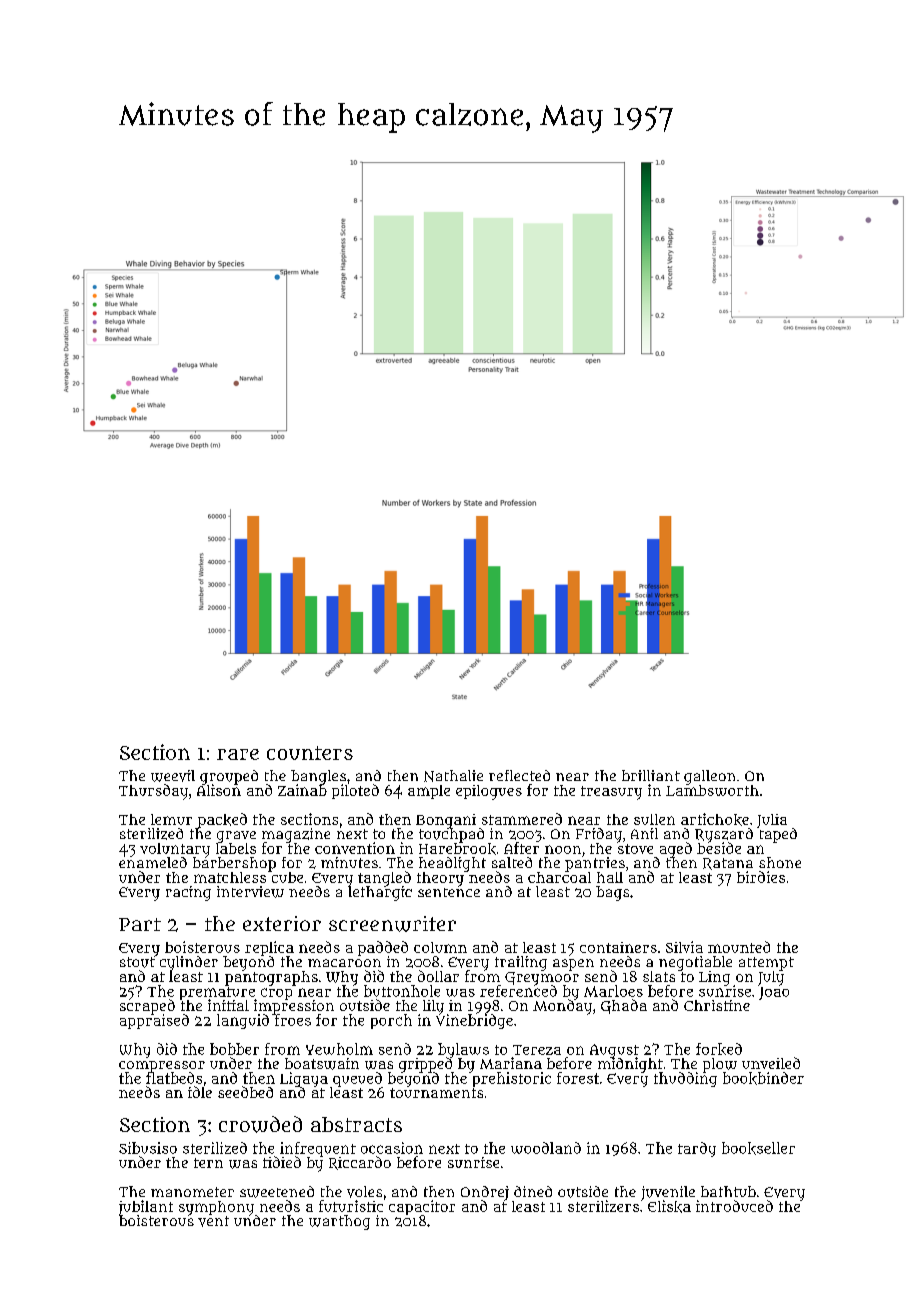 The width and height of the page is (924, 1308). Describe the element at coordinates (510, 1079) in the page. I see `prehistoric` at that location.
